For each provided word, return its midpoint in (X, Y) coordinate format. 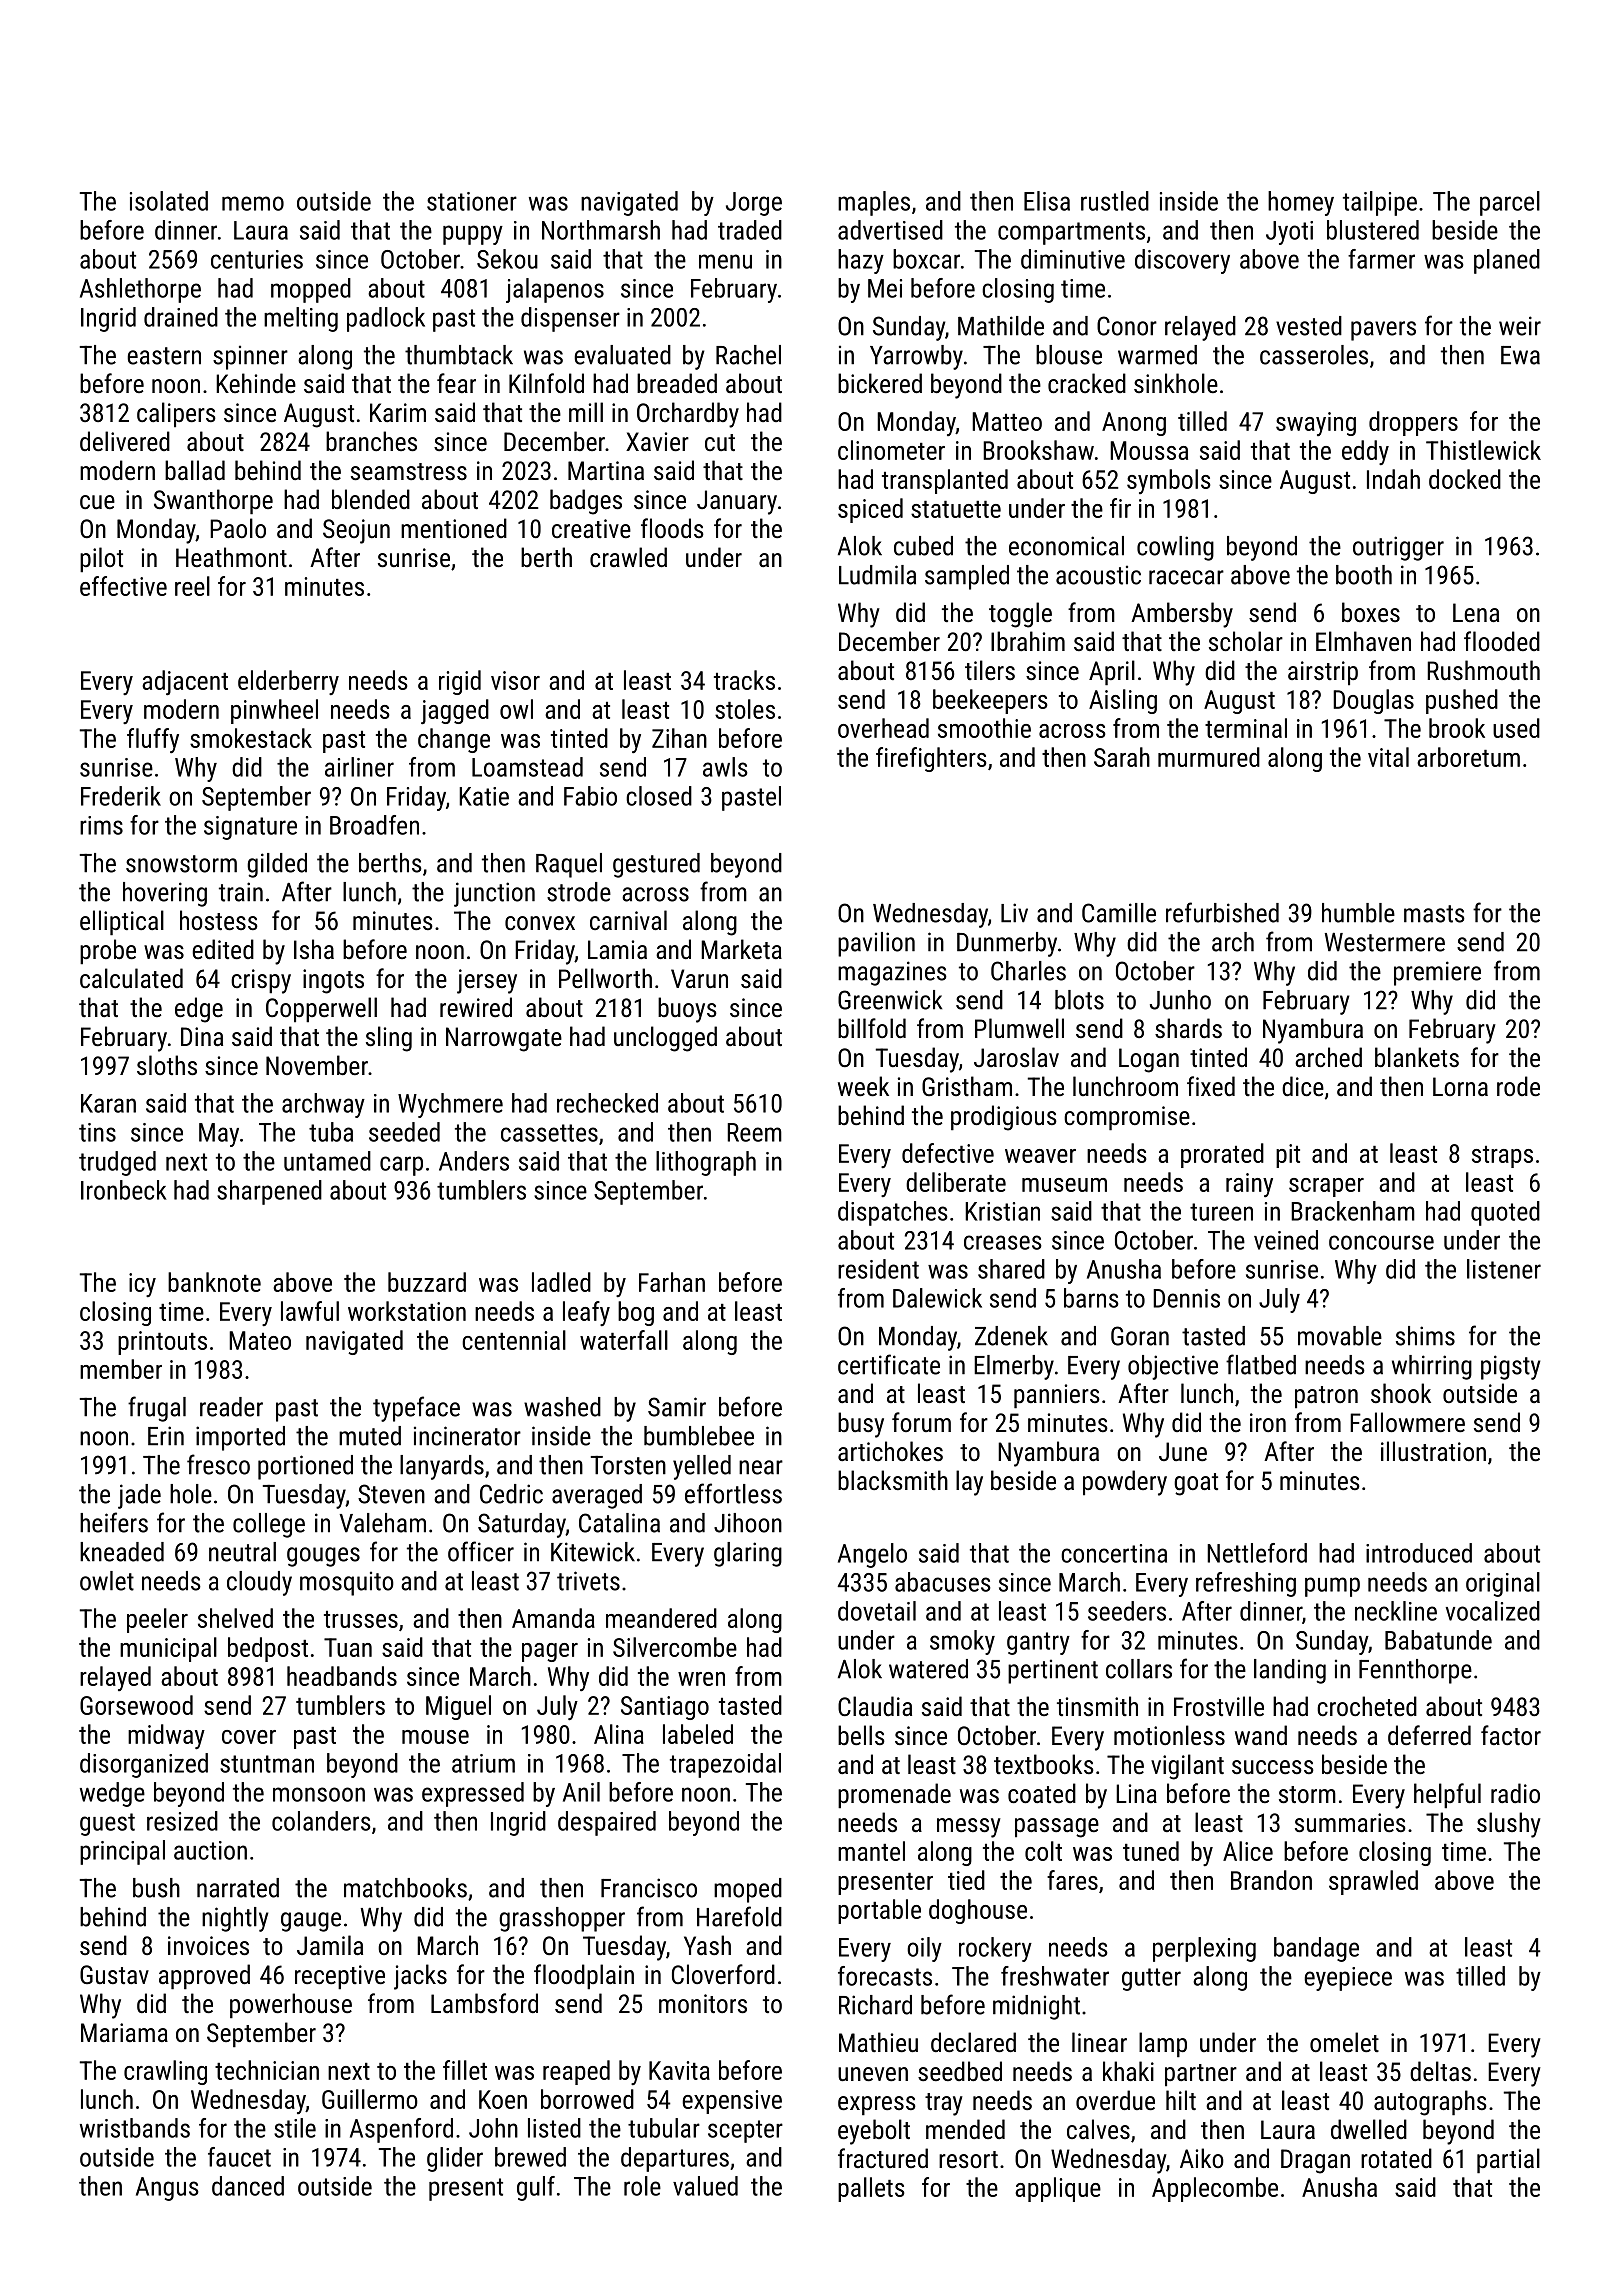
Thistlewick (1483, 450)
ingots (333, 981)
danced (248, 2186)
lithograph (706, 1163)
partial (1508, 2161)
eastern (164, 356)
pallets (871, 2189)
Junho (1180, 1000)
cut (720, 442)
